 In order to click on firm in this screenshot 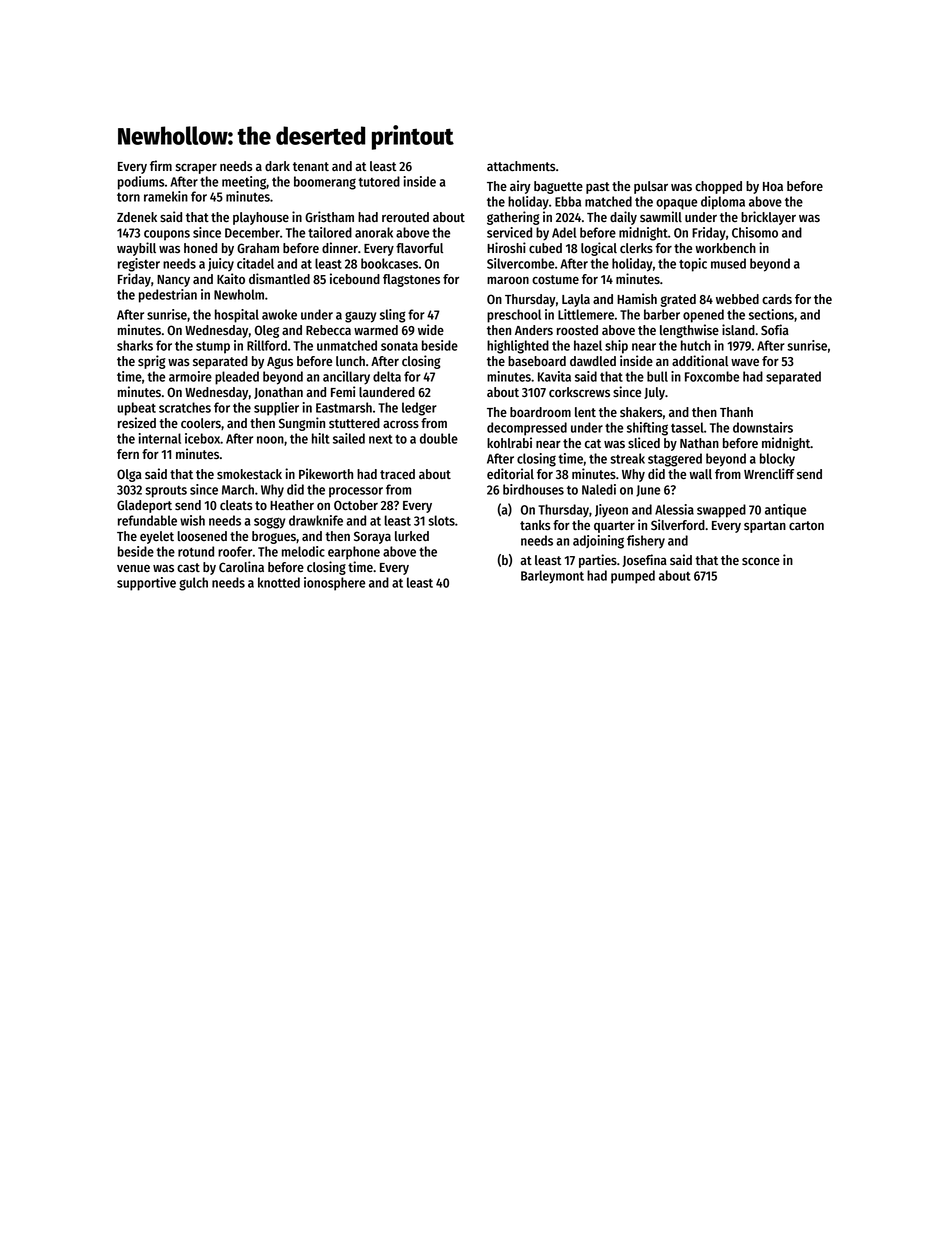, I will do `click(161, 165)`.
